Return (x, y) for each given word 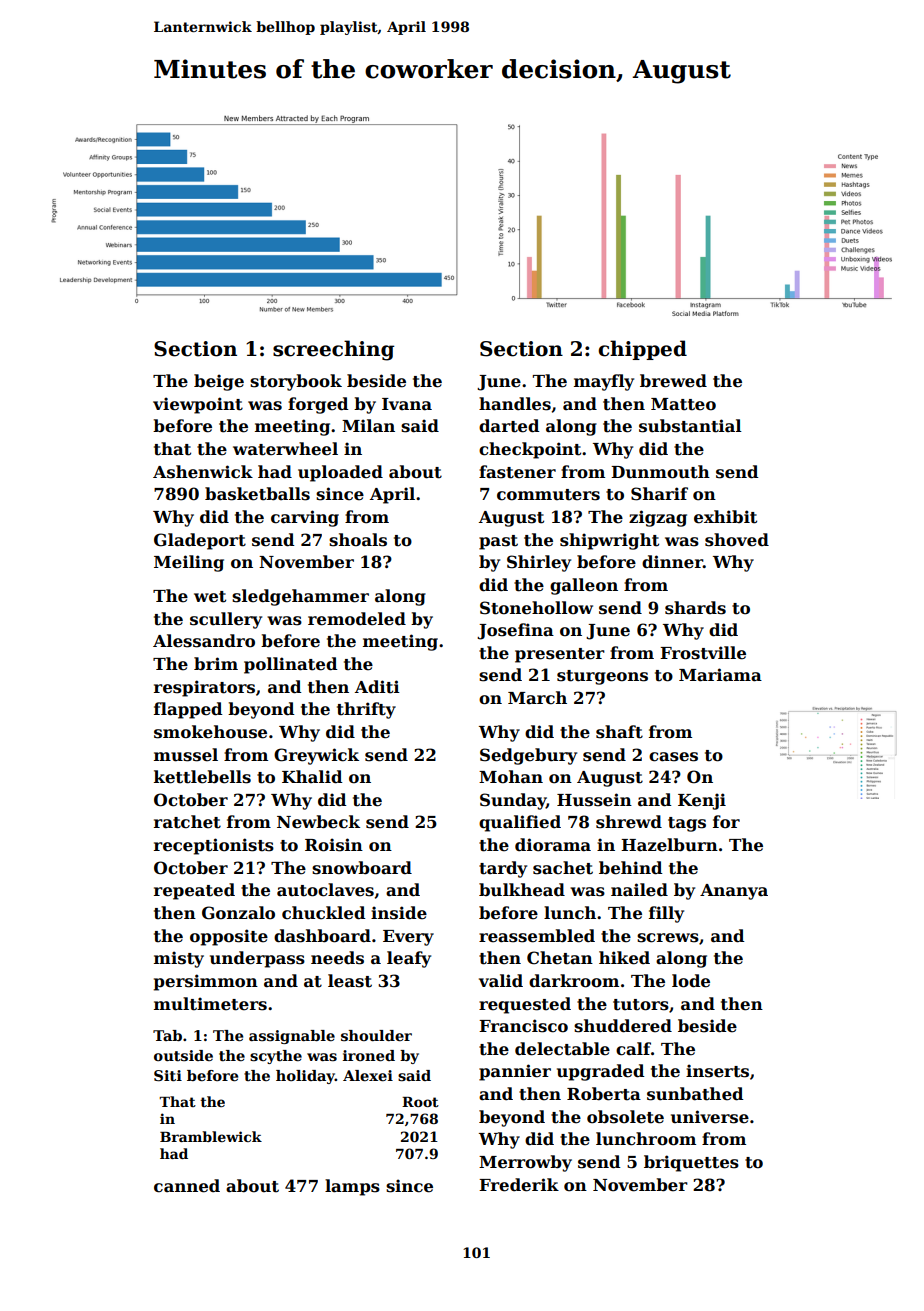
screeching (333, 350)
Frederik (519, 1185)
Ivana (407, 404)
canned (187, 1186)
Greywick (316, 756)
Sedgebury (528, 756)
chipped (642, 350)
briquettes (691, 1163)
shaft (619, 732)
